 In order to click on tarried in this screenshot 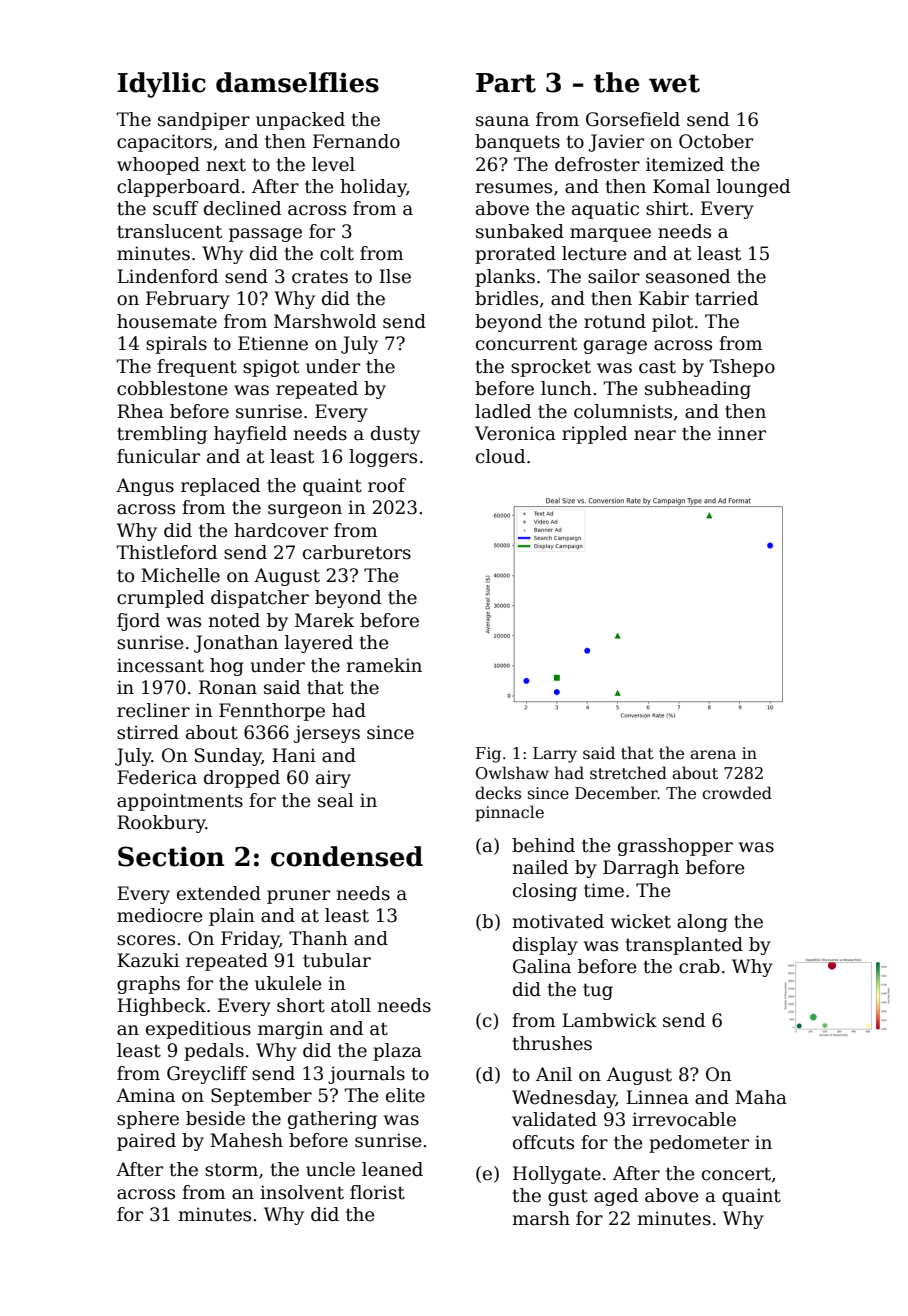, I will do `click(726, 298)`.
